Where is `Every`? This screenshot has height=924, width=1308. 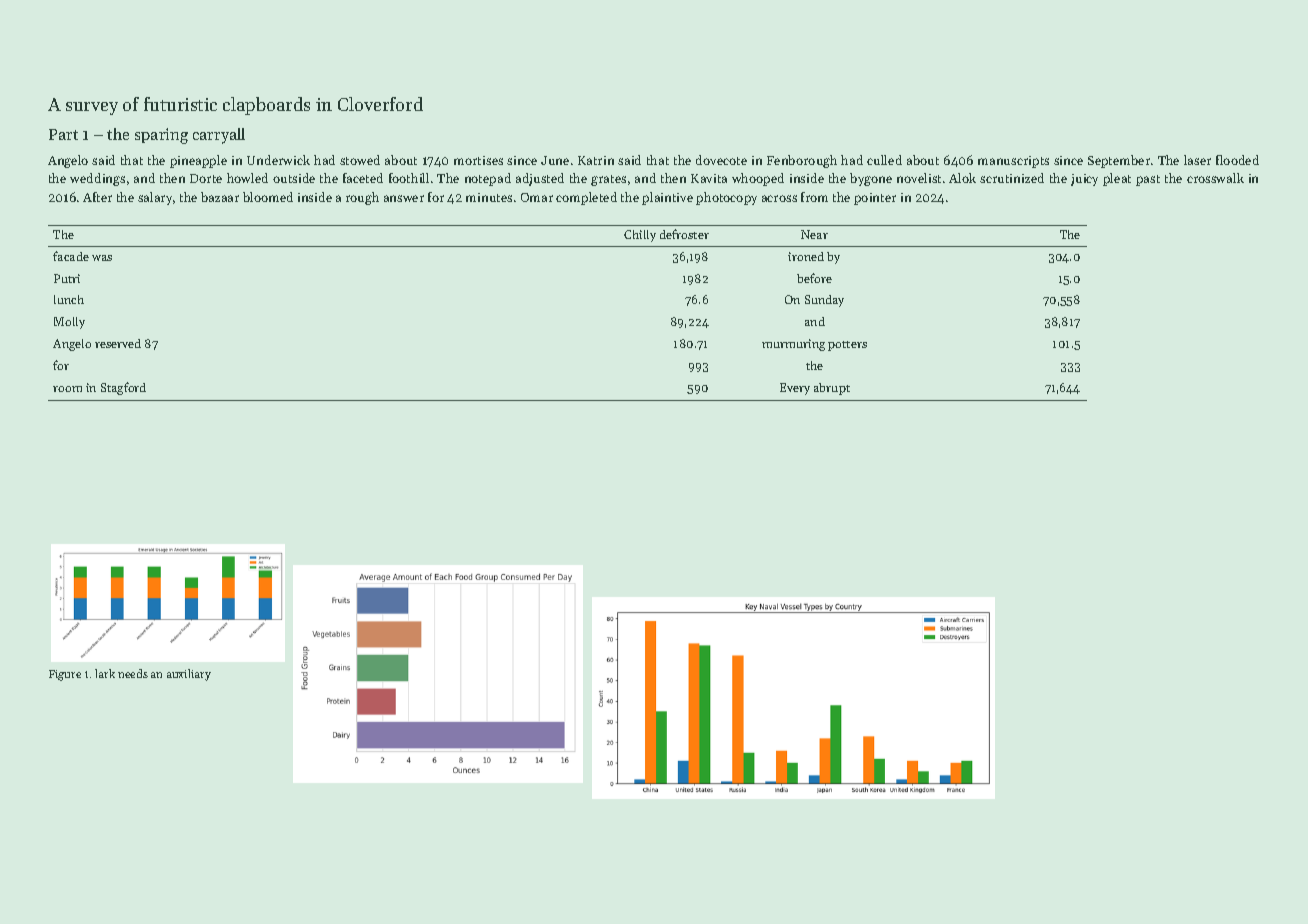 Every is located at coordinates (795, 389).
